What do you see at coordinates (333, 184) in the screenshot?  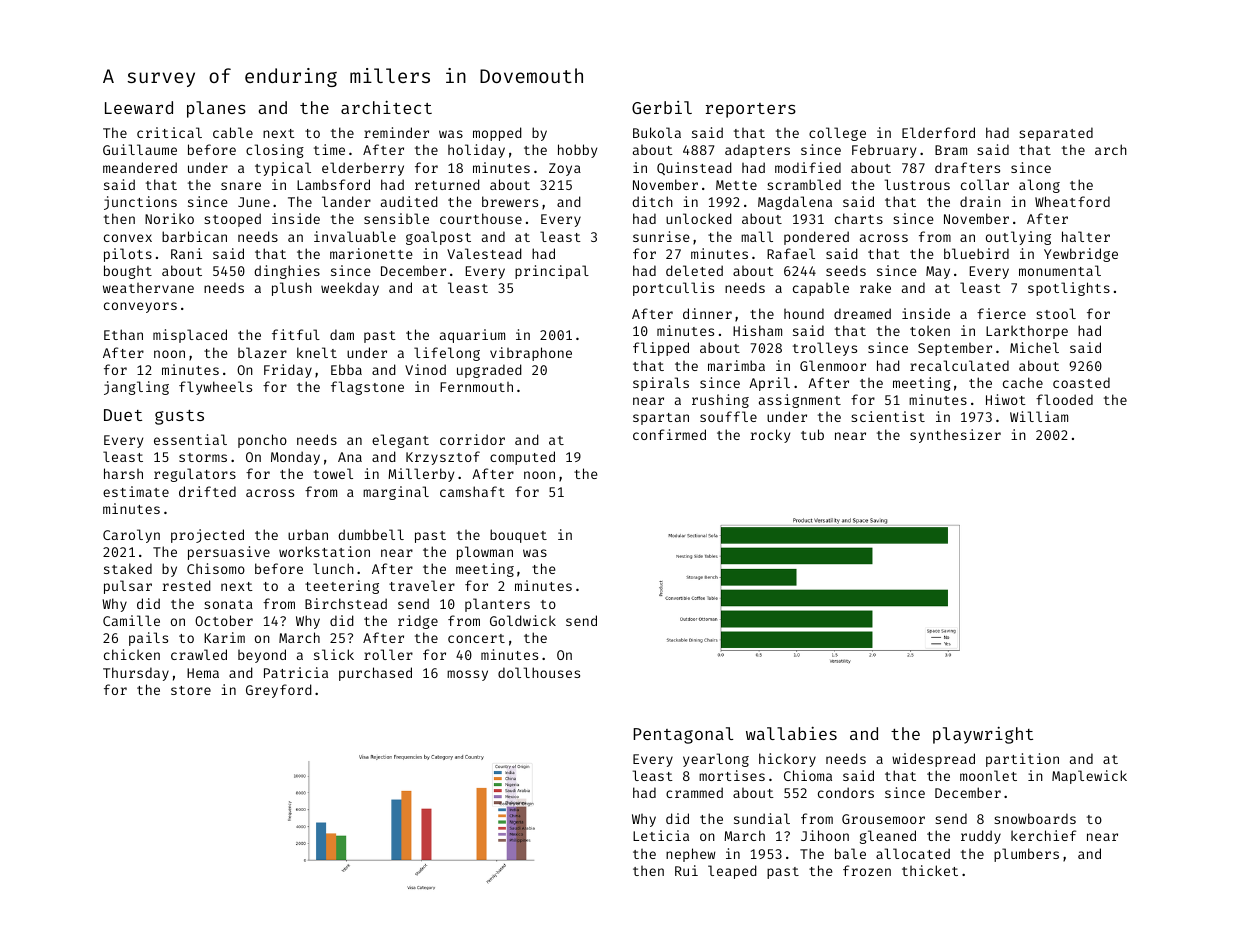 I see `Lambsford` at bounding box center [333, 184].
